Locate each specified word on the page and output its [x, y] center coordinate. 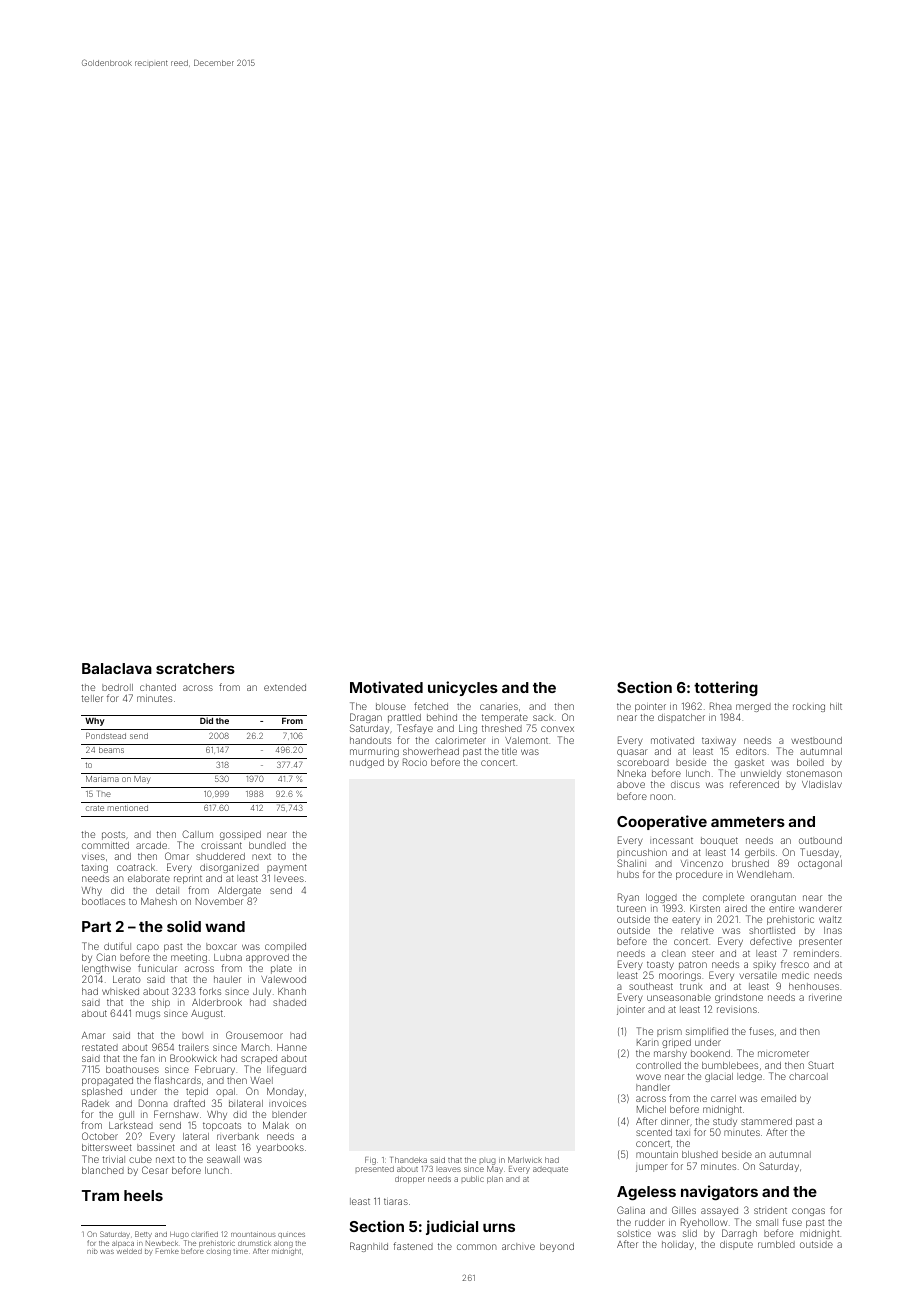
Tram [100, 1195]
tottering [726, 688]
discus [685, 784]
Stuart [821, 1065]
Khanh [292, 991]
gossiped [240, 835]
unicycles [463, 688]
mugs [148, 1015]
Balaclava [117, 668]
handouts [370, 740]
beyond [557, 1247]
